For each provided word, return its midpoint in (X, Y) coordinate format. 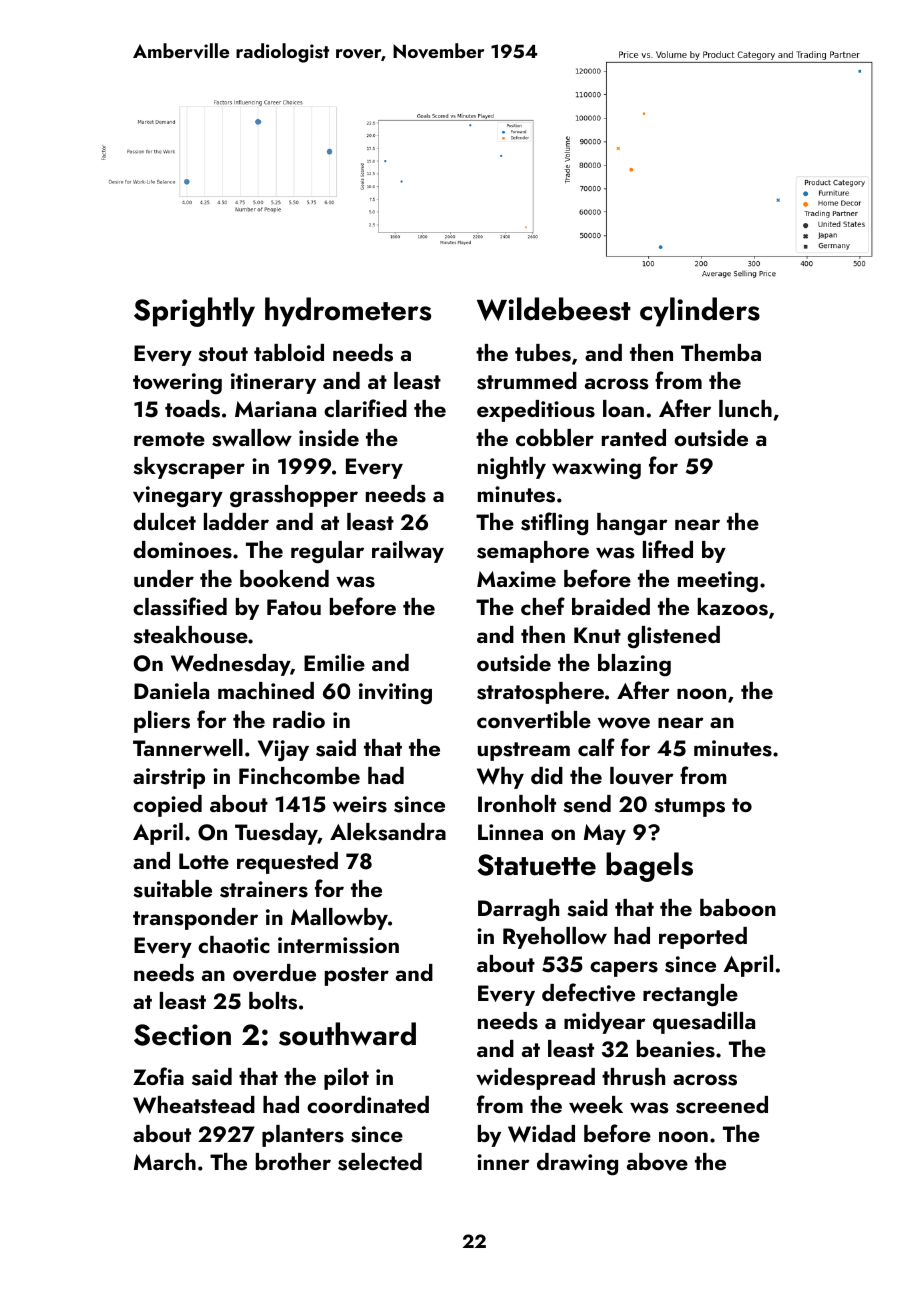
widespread (535, 1079)
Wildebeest (554, 309)
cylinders (700, 312)
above (657, 1162)
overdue (274, 973)
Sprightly (194, 312)
